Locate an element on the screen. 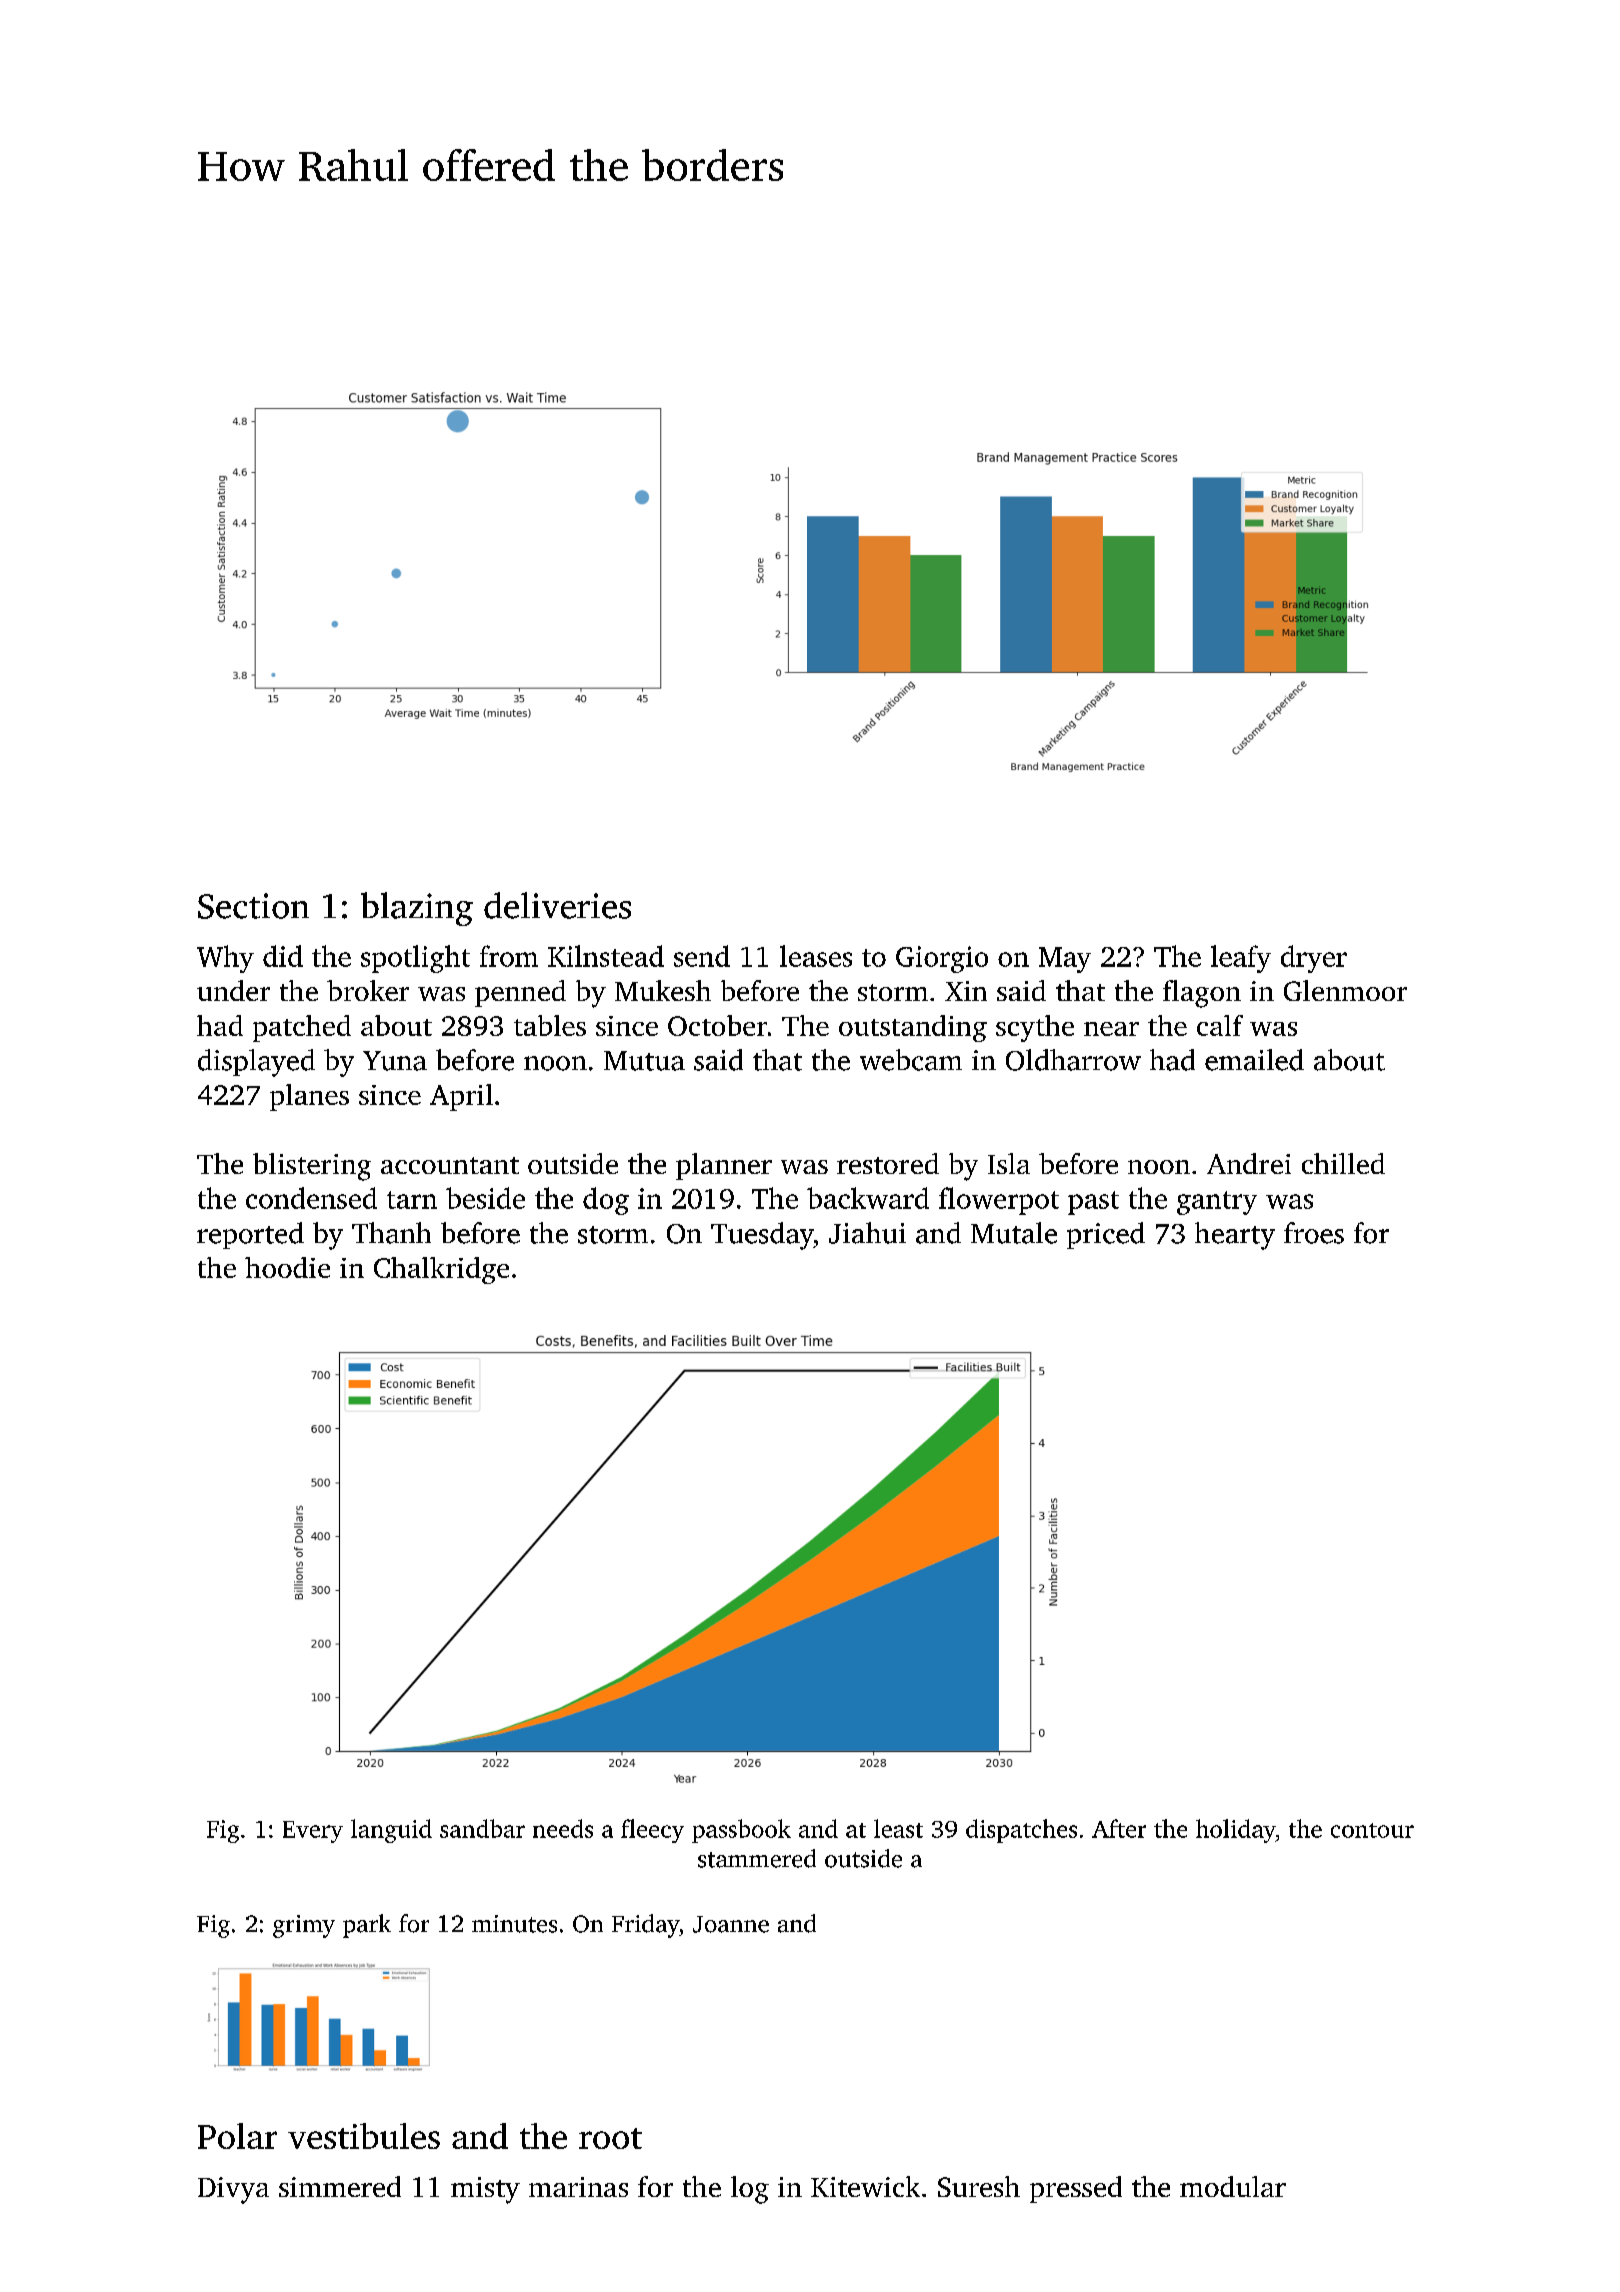 This screenshot has width=1620, height=2292. froes is located at coordinates (1314, 1233).
